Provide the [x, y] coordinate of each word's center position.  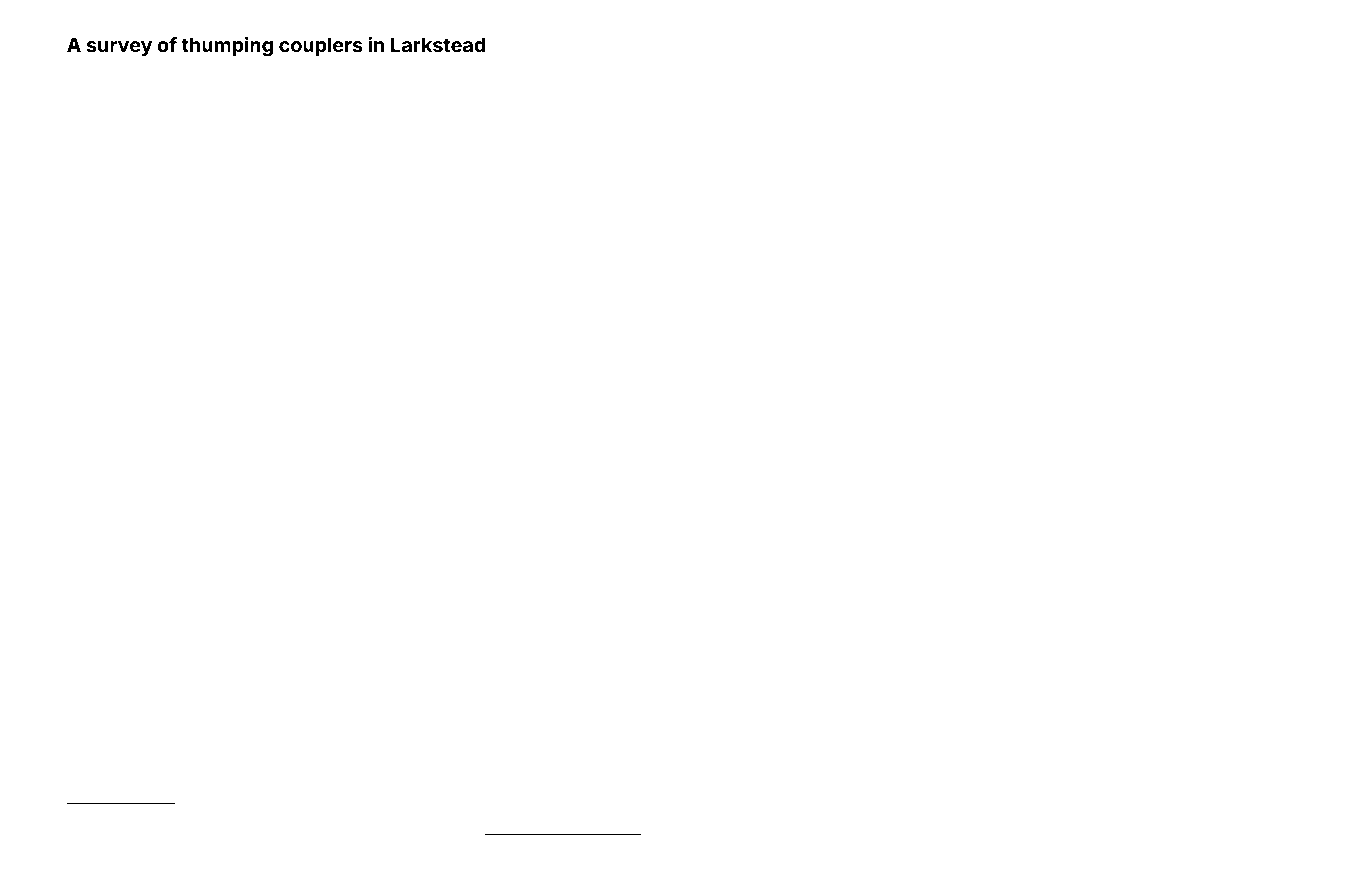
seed [935, 455]
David [86, 843]
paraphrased [516, 472]
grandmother [413, 443]
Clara [1201, 626]
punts [80, 555]
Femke [190, 732]
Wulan [1227, 652]
